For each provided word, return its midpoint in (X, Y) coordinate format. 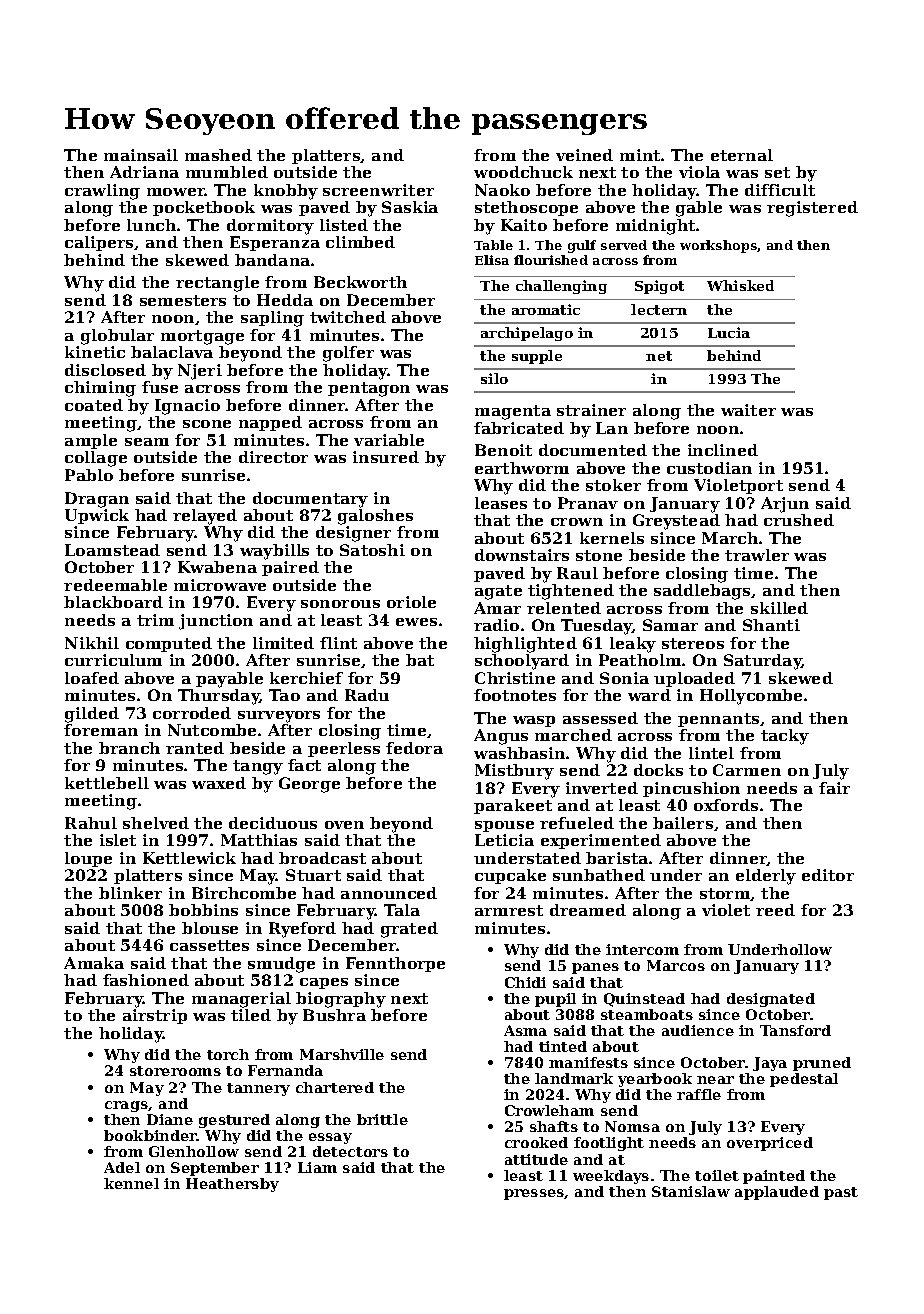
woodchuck (523, 172)
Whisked (740, 285)
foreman (101, 730)
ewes (416, 622)
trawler (757, 555)
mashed (218, 155)
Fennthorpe (395, 964)
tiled (251, 1015)
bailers (683, 823)
